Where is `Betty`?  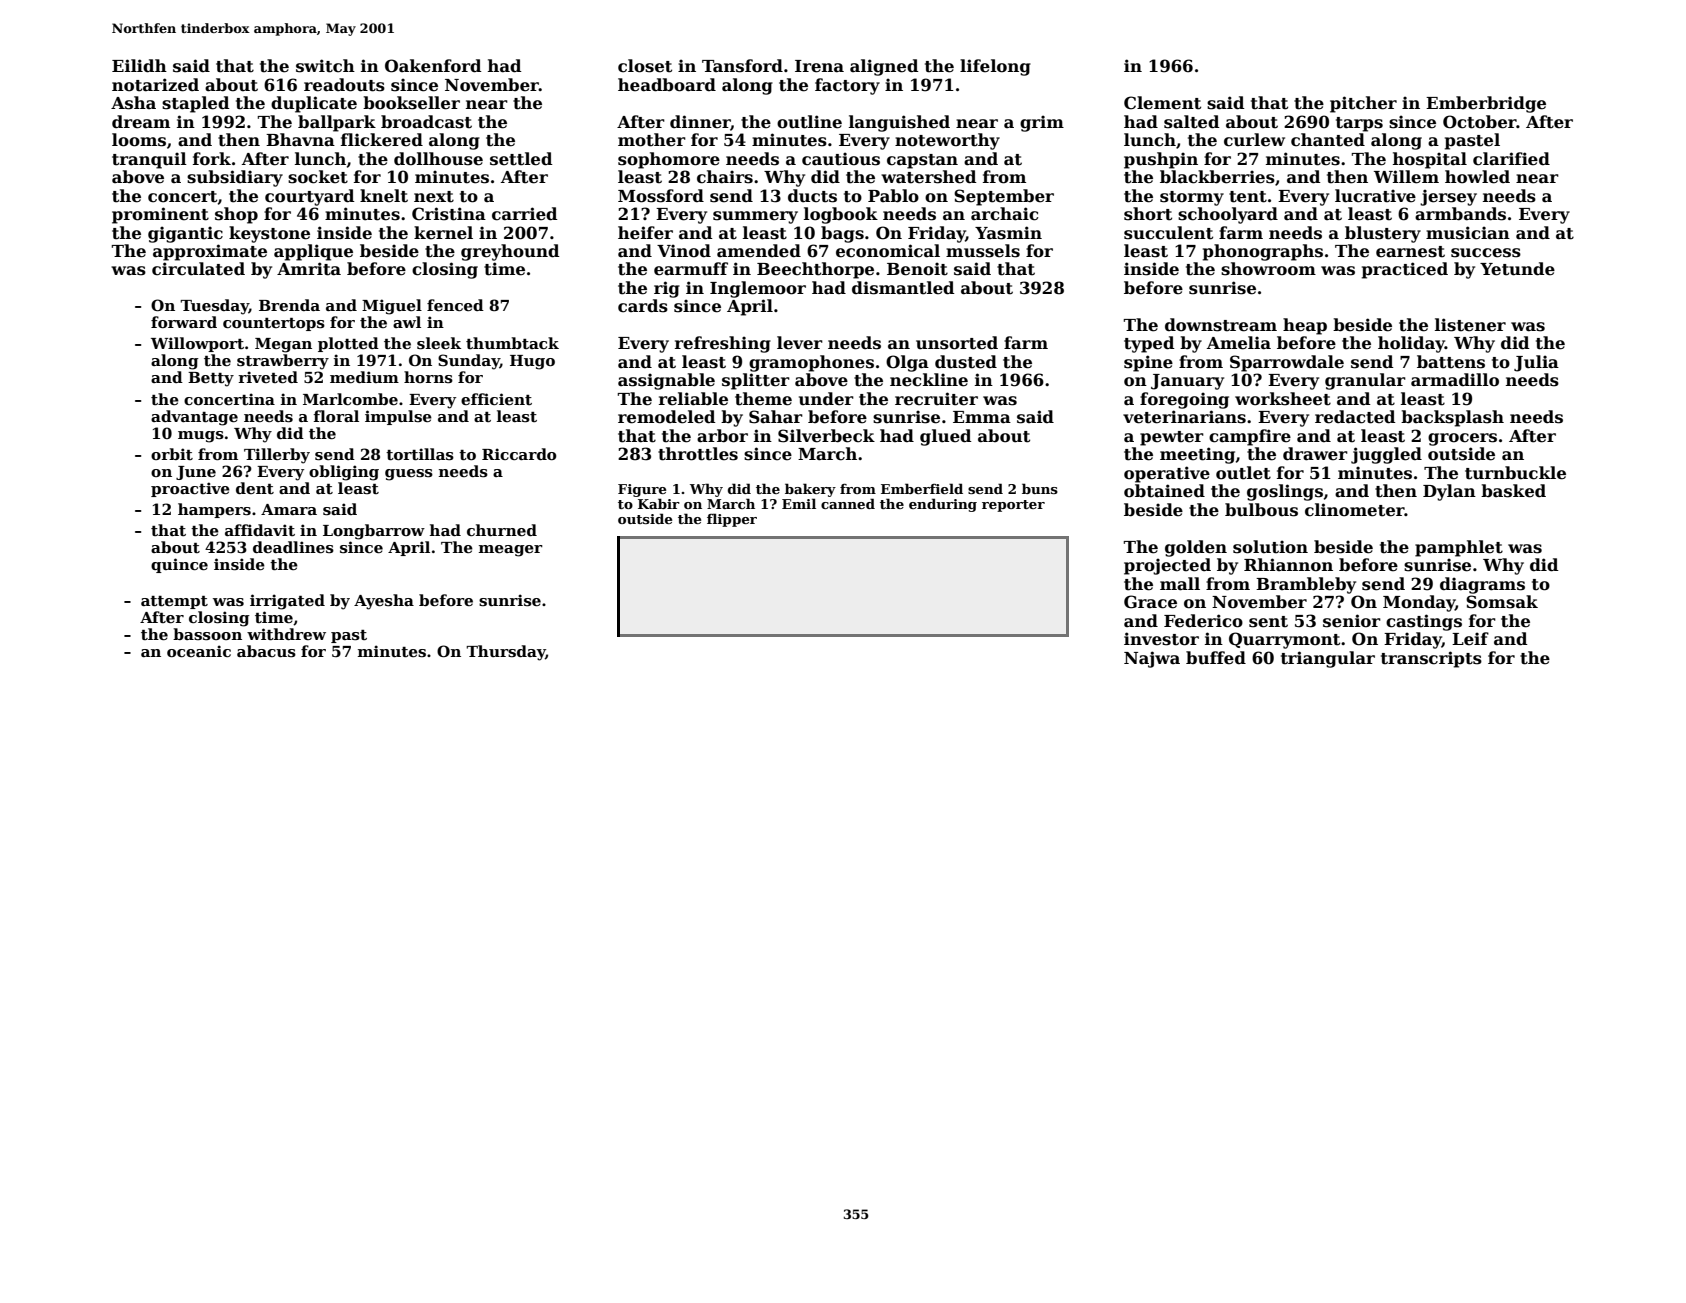 Betty is located at coordinates (211, 379).
